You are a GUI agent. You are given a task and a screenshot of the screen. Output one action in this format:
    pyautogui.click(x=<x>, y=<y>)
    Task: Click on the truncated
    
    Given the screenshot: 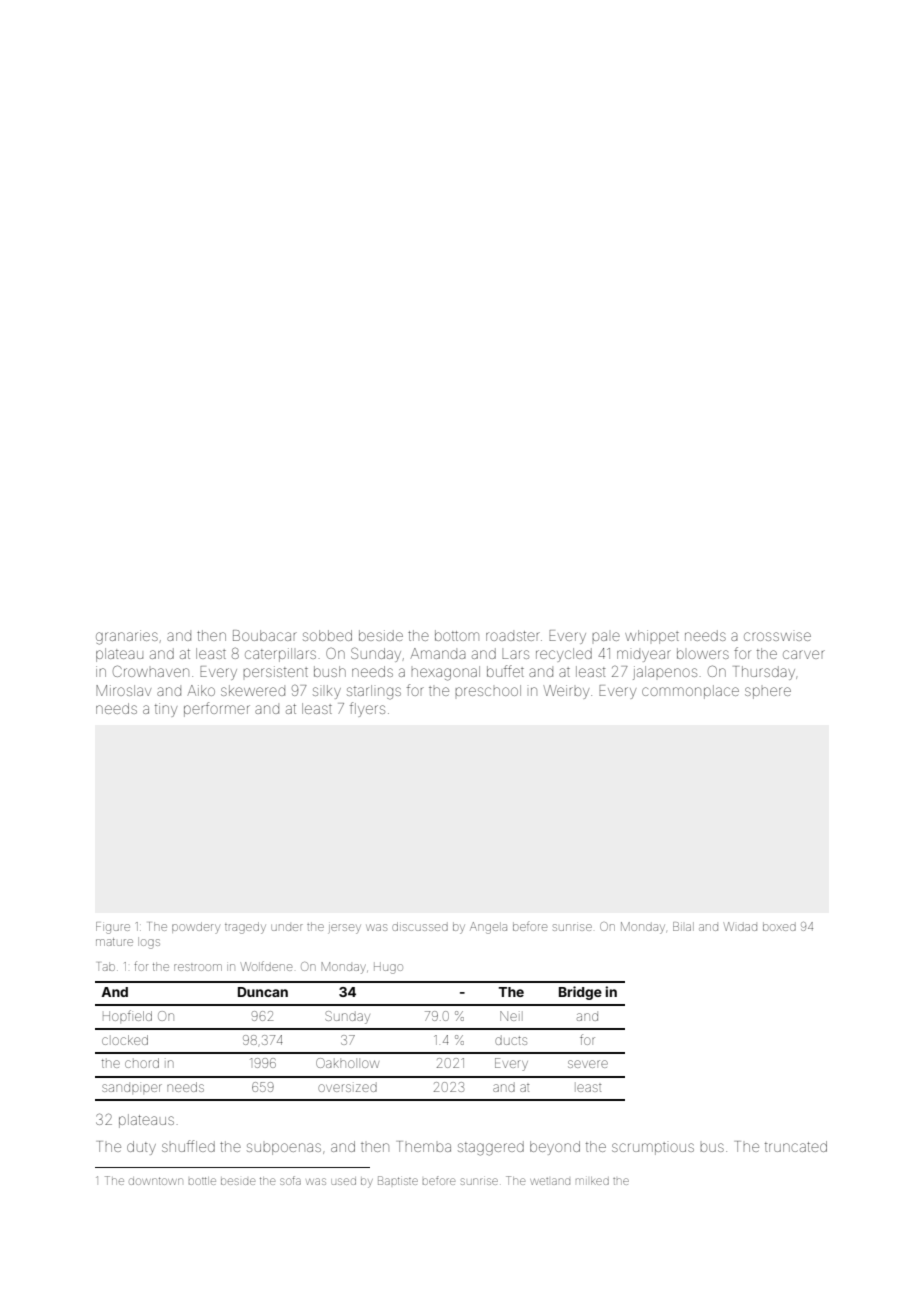 What is the action you would take?
    pyautogui.click(x=796, y=1146)
